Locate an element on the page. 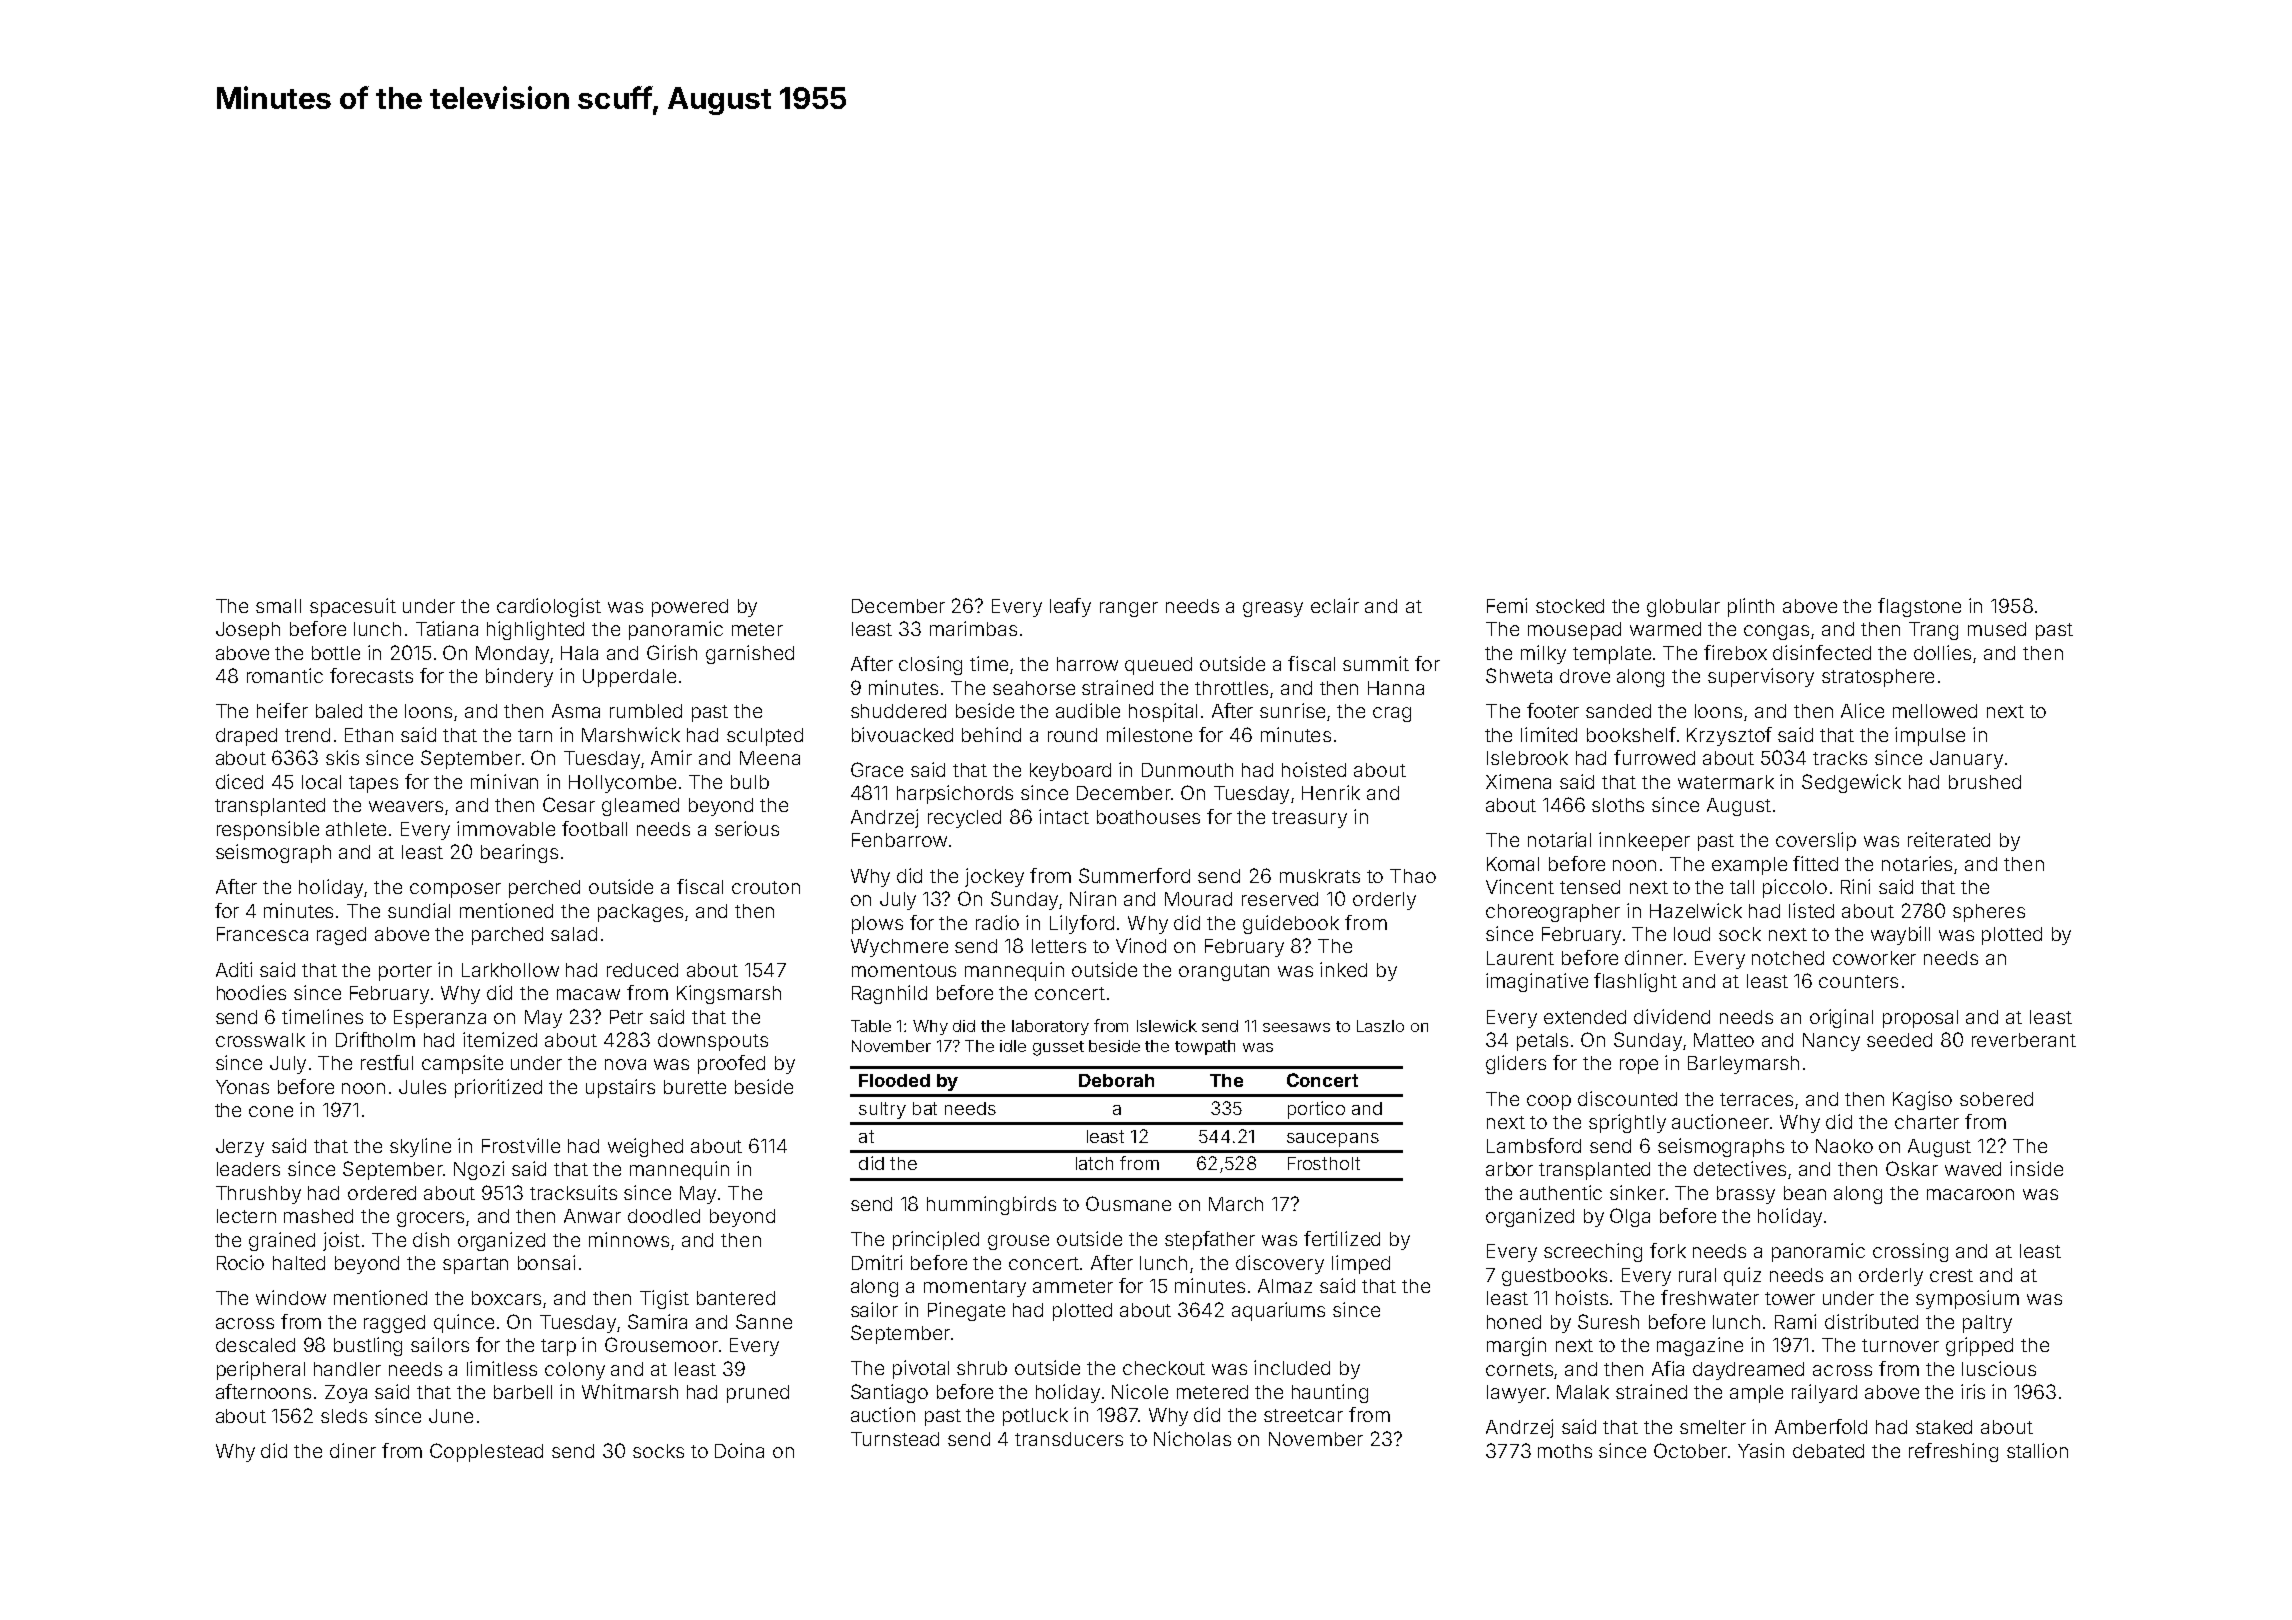 Image resolution: width=2292 pixels, height=1620 pixels. Upperdale is located at coordinates (629, 678).
